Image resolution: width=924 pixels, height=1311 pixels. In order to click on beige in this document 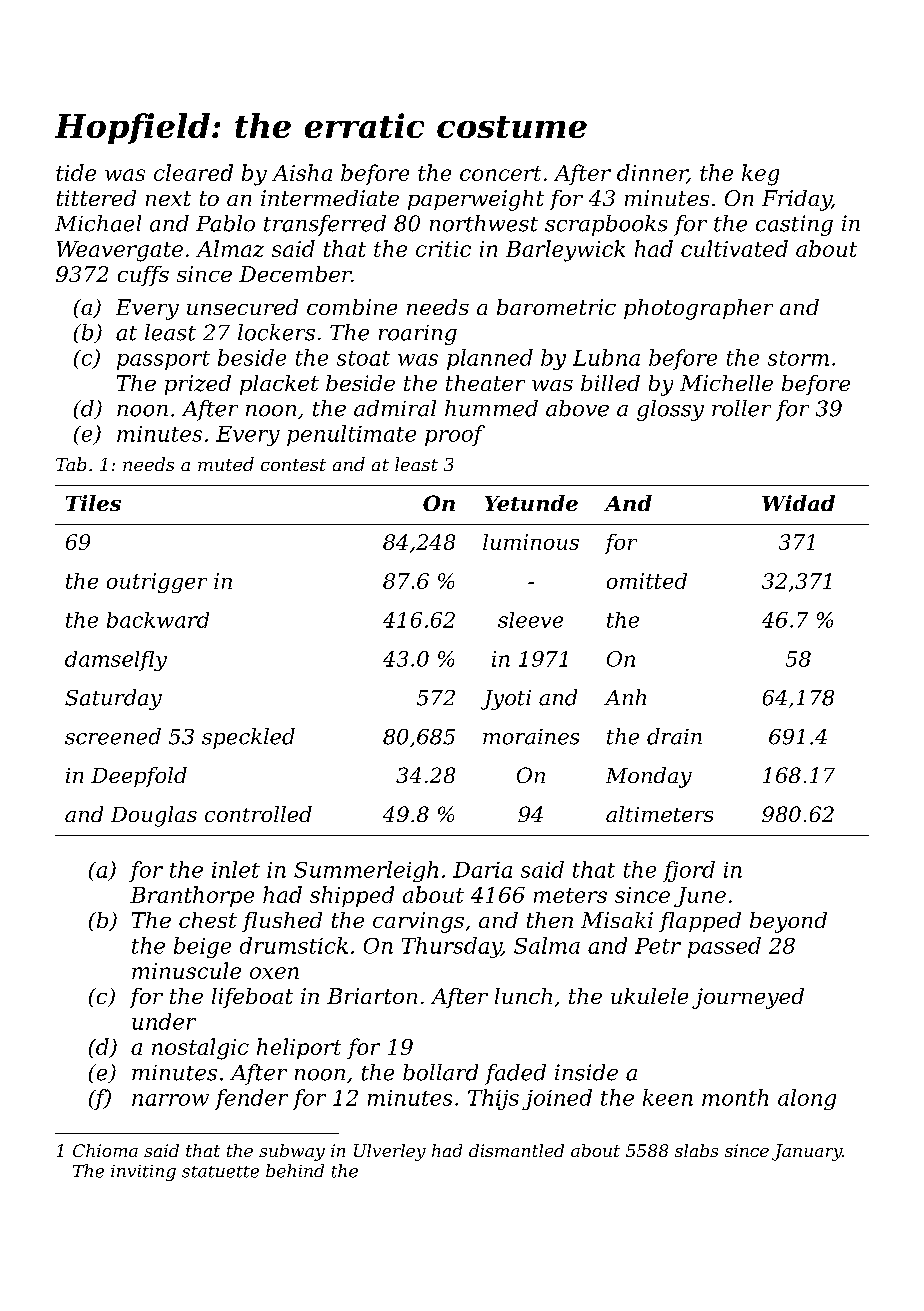, I will do `click(202, 947)`.
